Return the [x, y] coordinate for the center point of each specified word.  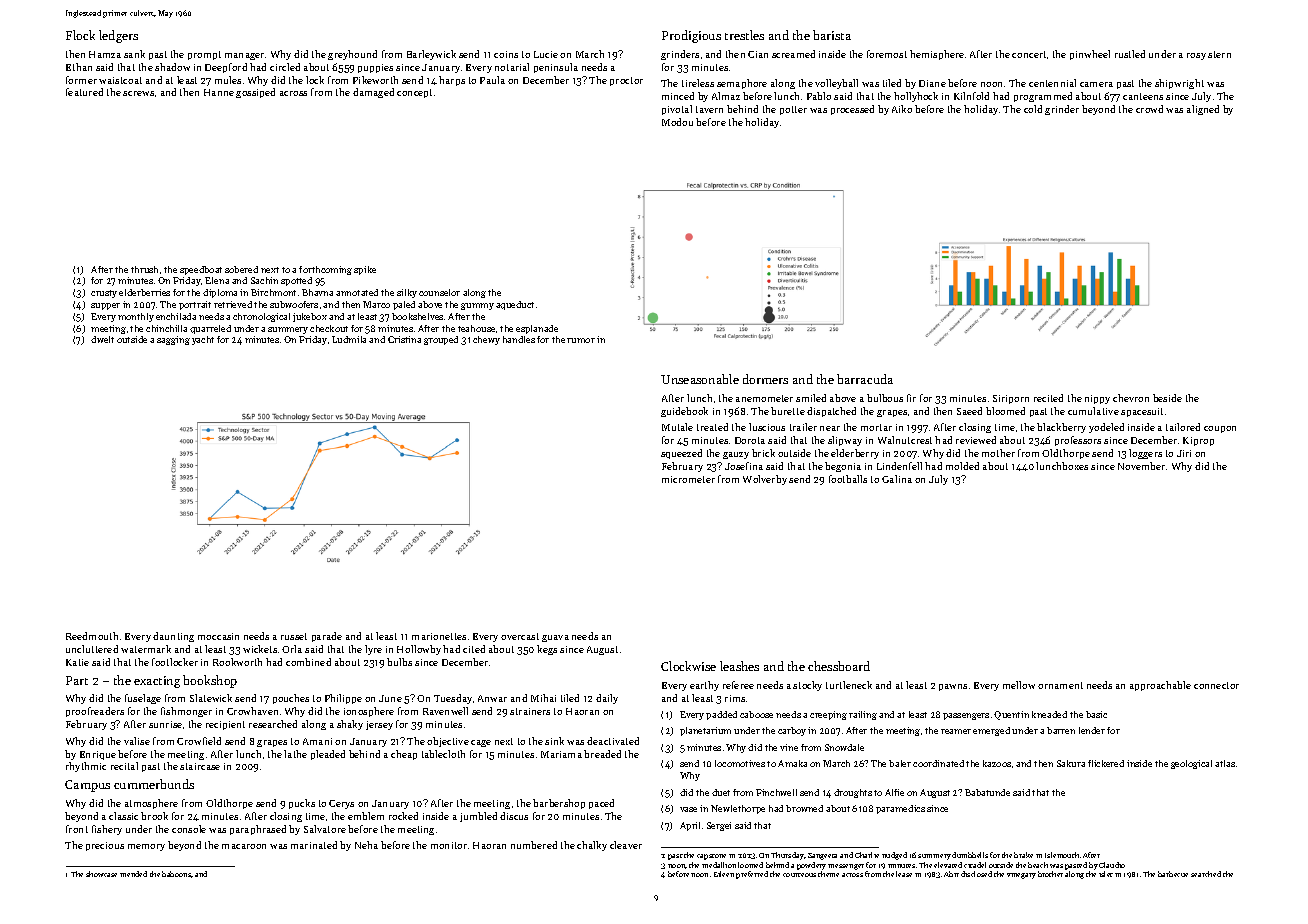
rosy [1196, 56]
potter [793, 110]
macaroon [244, 846]
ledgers [118, 36]
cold [1033, 109]
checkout [329, 328]
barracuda [865, 379]
